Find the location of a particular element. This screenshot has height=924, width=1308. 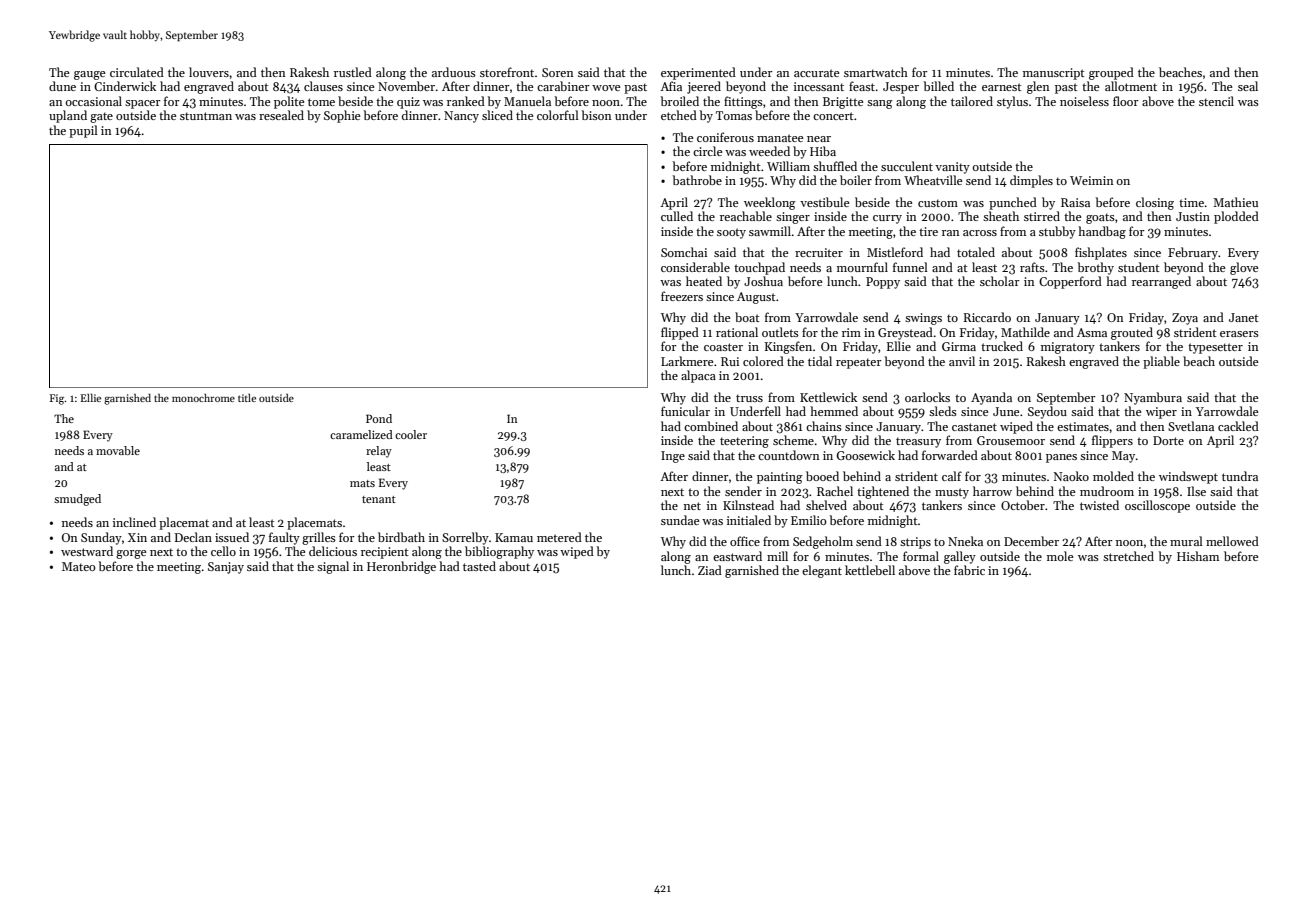

grouted is located at coordinates (1132, 333).
